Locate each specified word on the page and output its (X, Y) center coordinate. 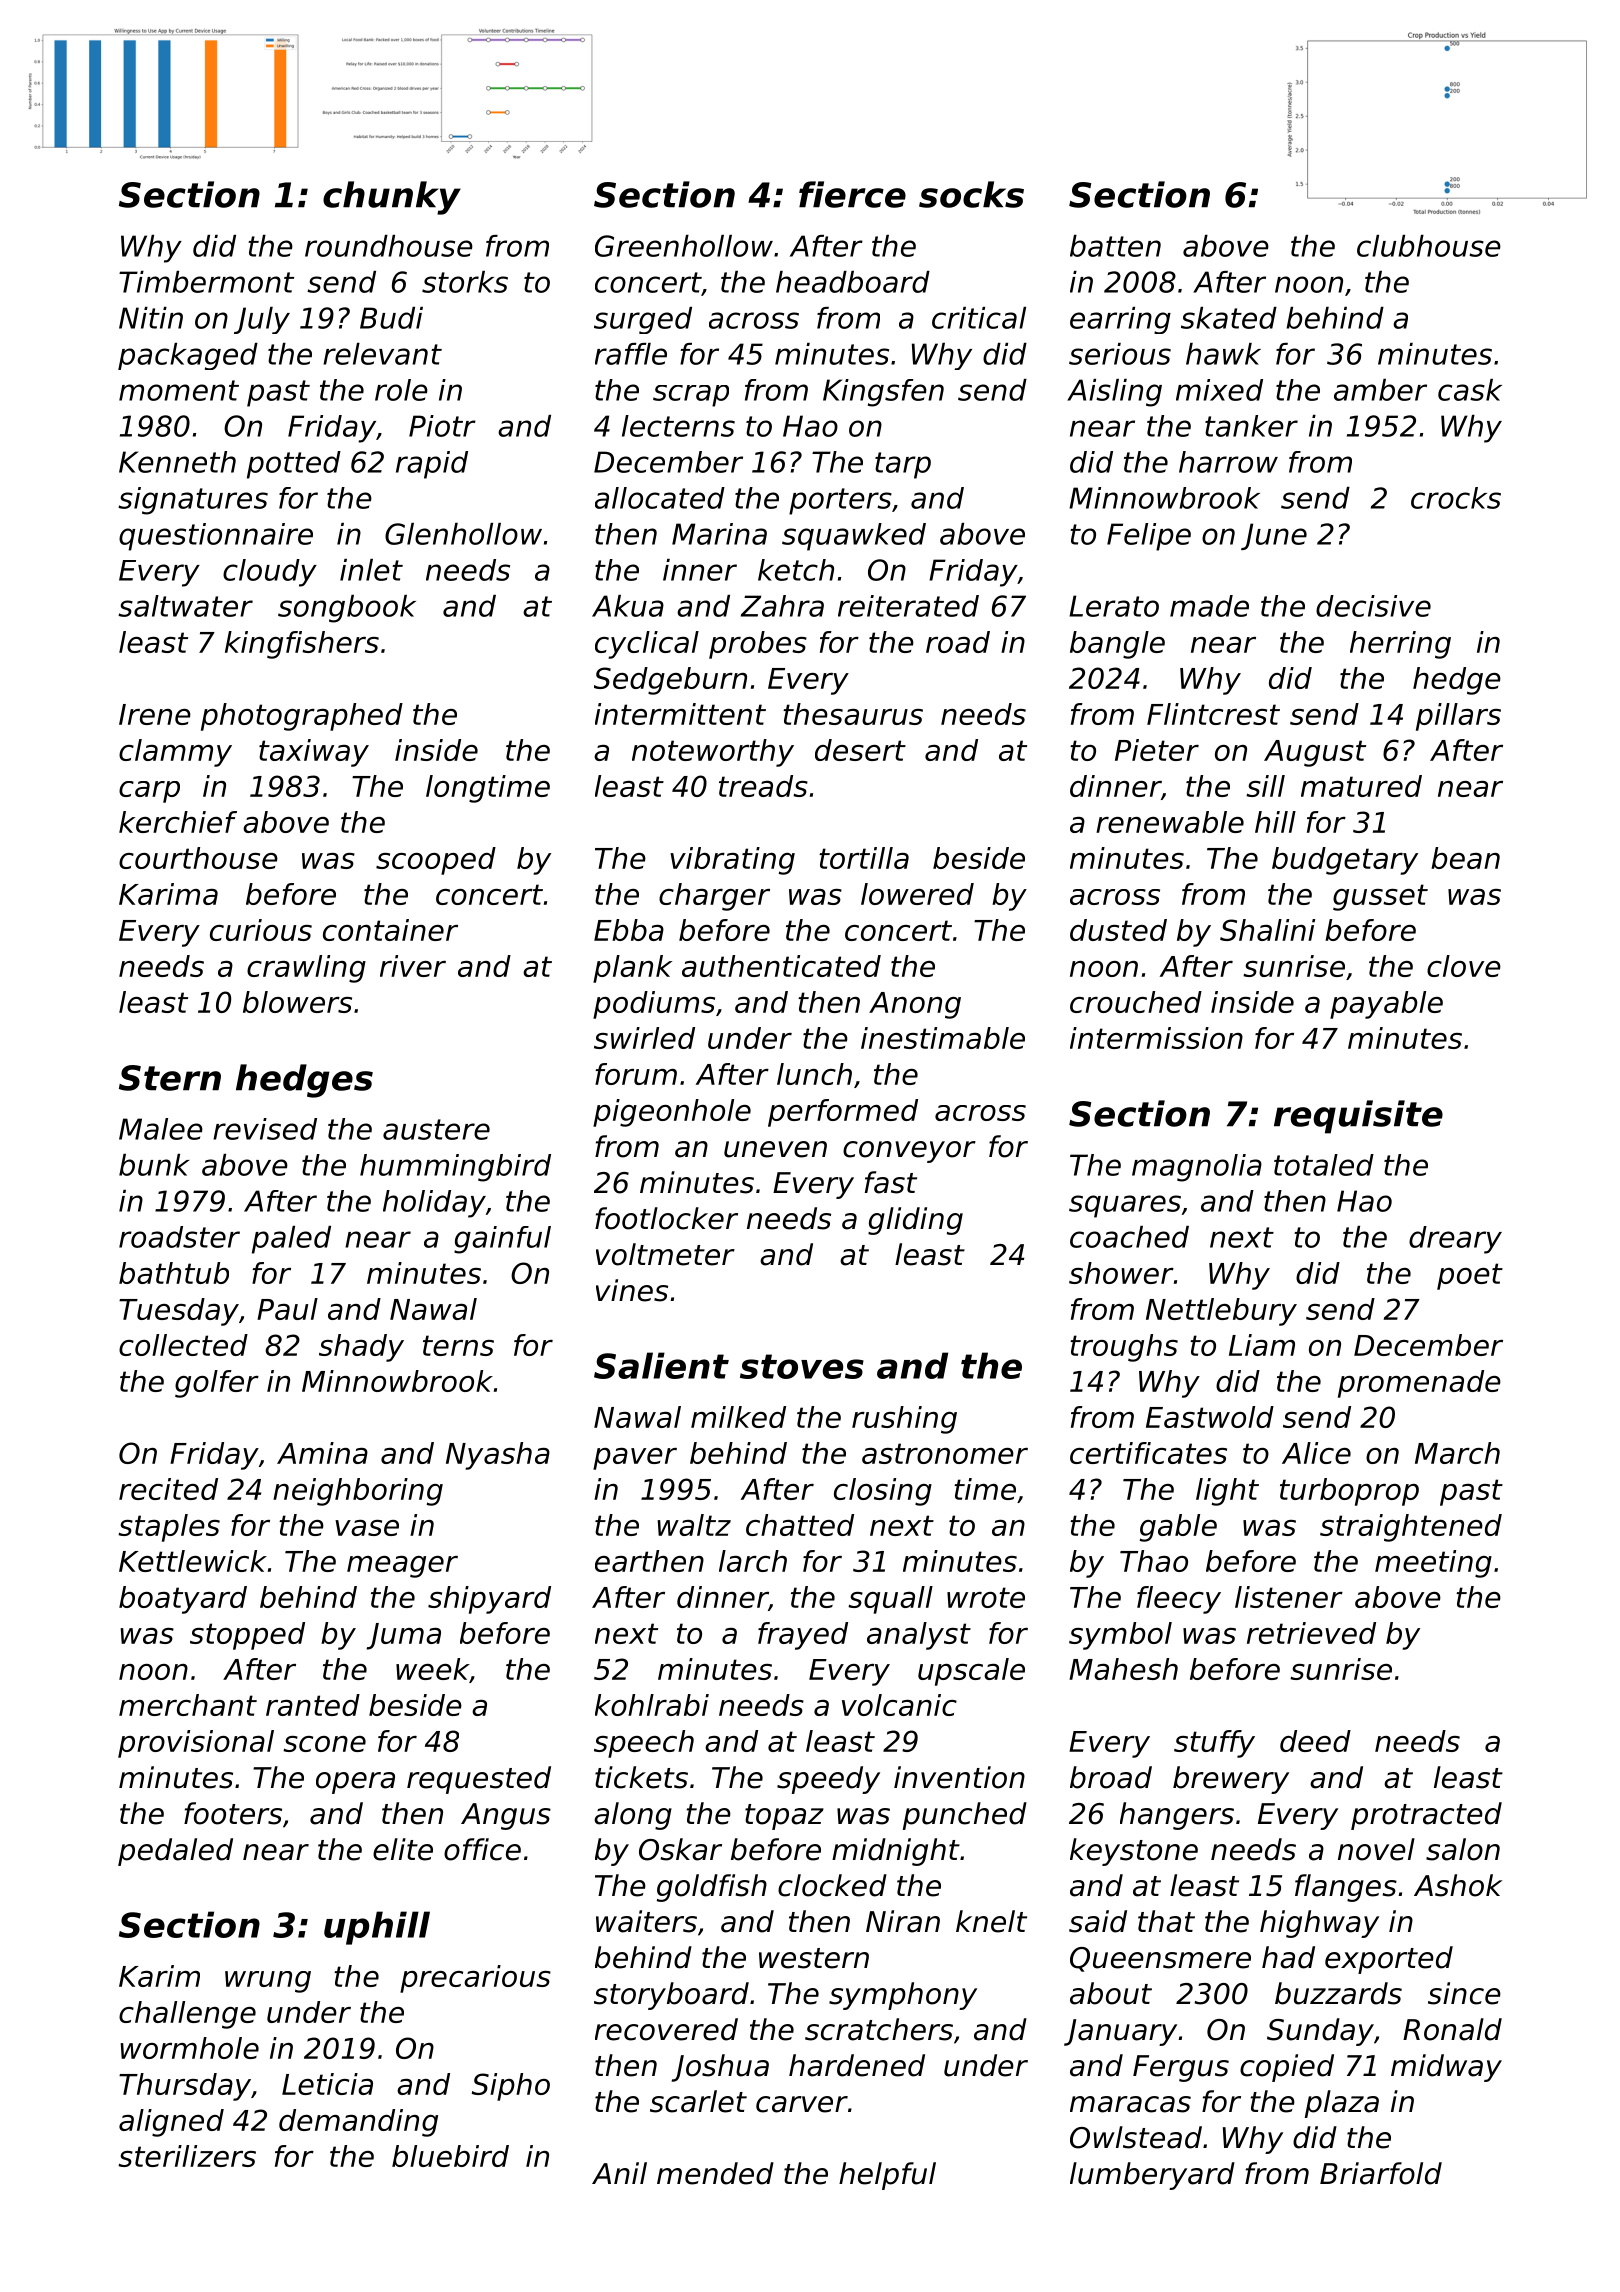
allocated (660, 498)
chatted (800, 1525)
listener (1289, 1597)
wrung (268, 1982)
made (1209, 606)
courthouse (198, 858)
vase (367, 1528)
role (401, 390)
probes (758, 645)
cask (1470, 390)
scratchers (879, 2029)
